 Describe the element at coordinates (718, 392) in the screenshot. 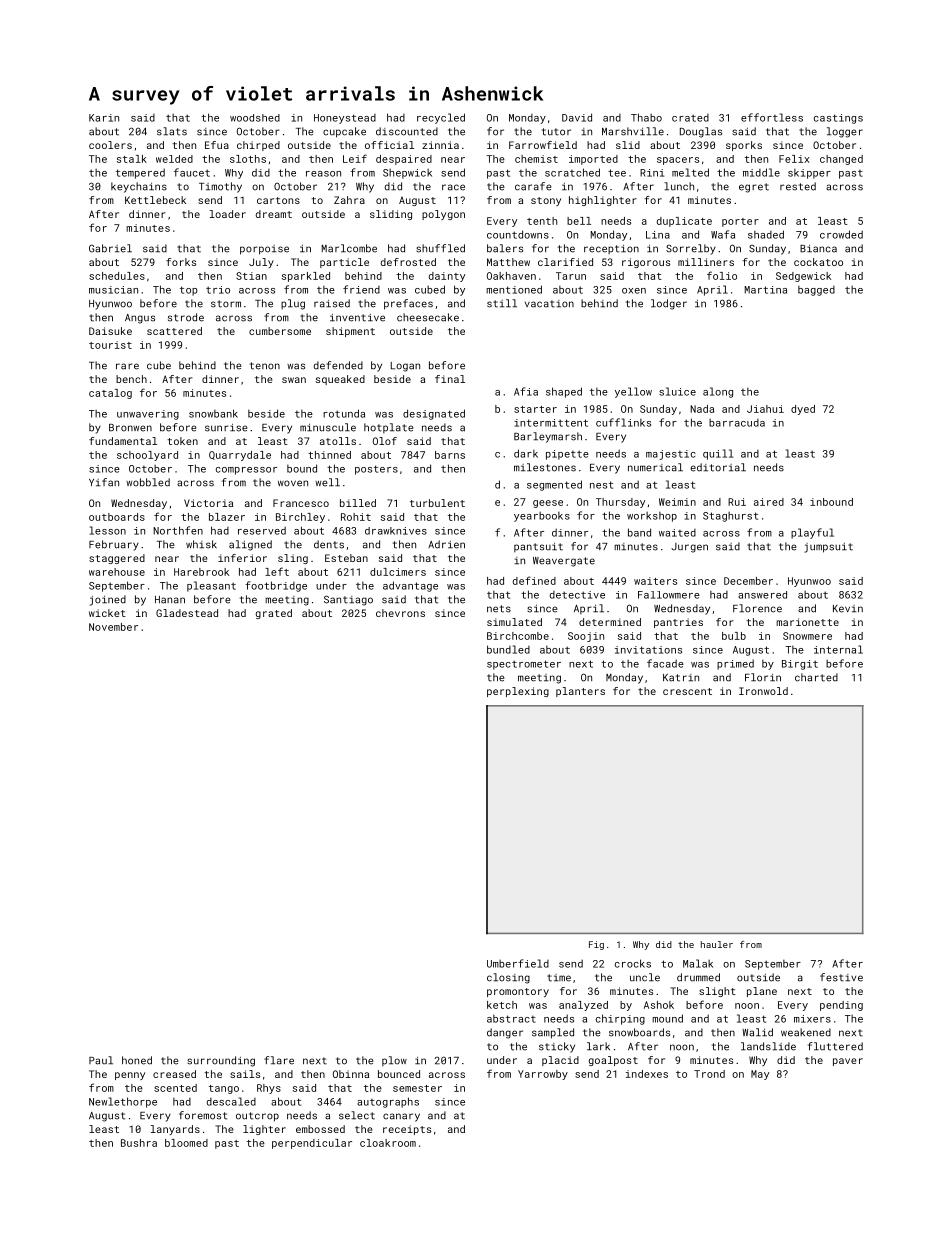

I see `along` at that location.
